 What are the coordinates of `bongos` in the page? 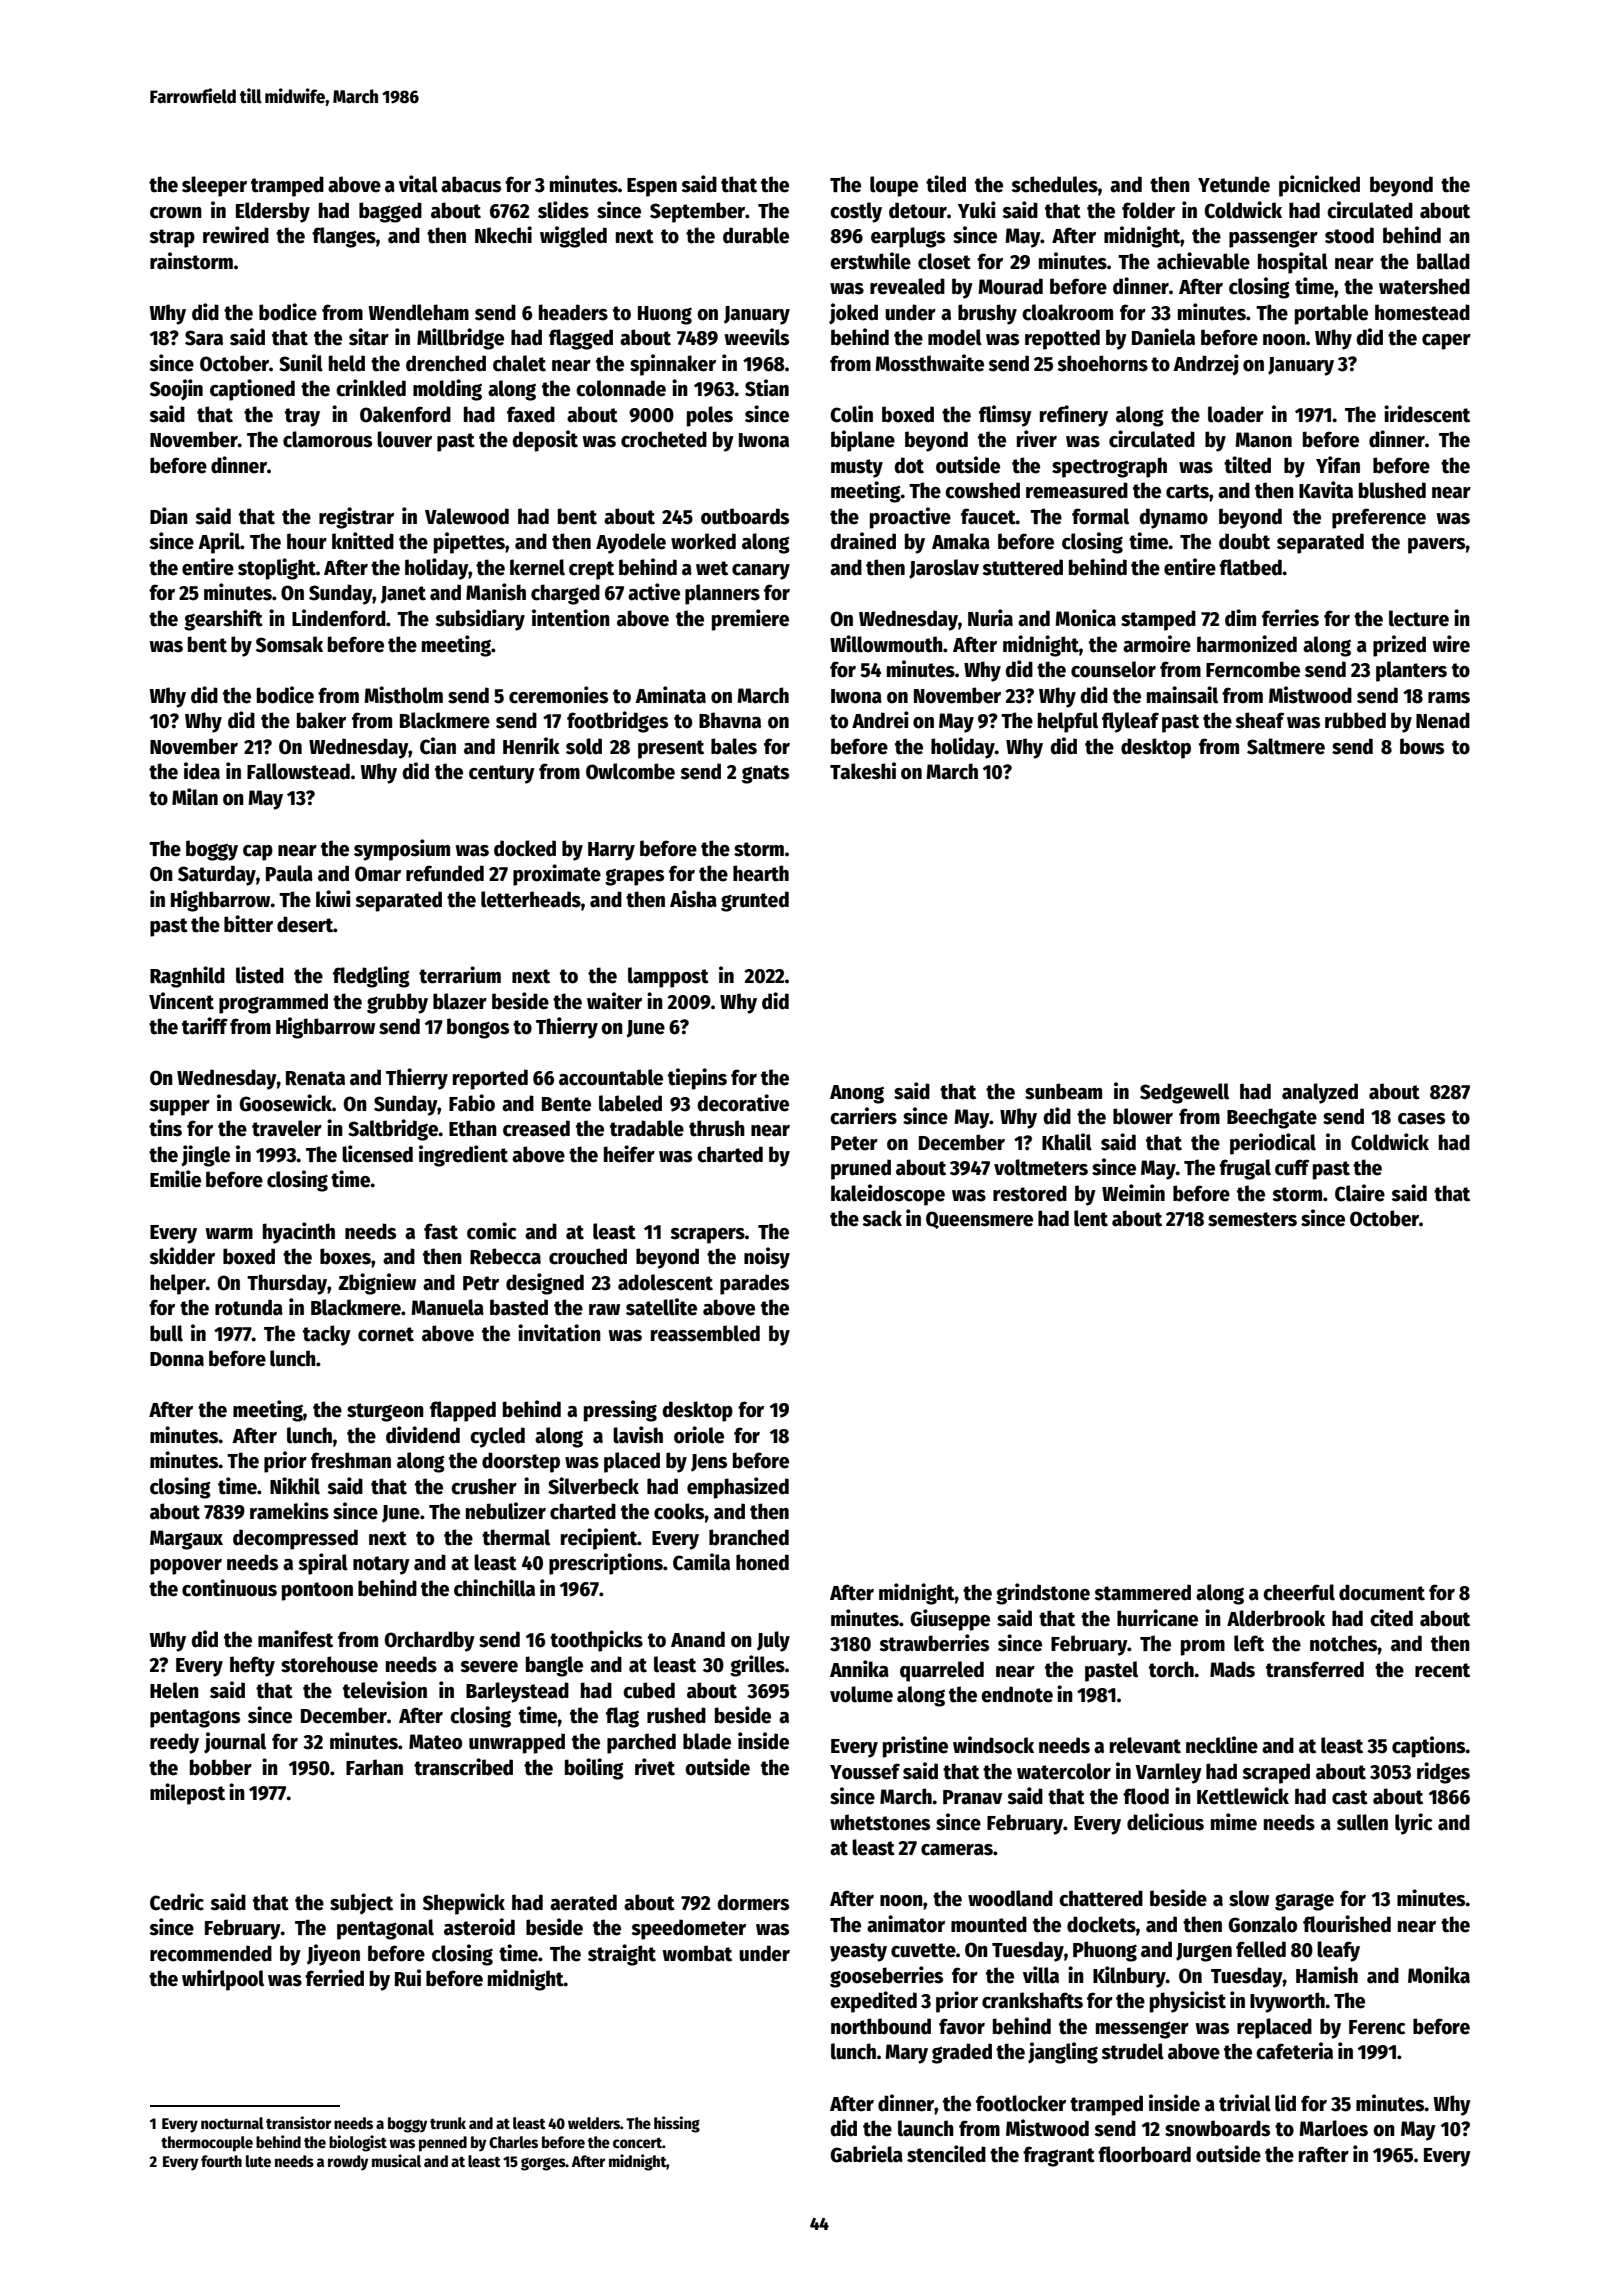 It's located at (478, 1028).
